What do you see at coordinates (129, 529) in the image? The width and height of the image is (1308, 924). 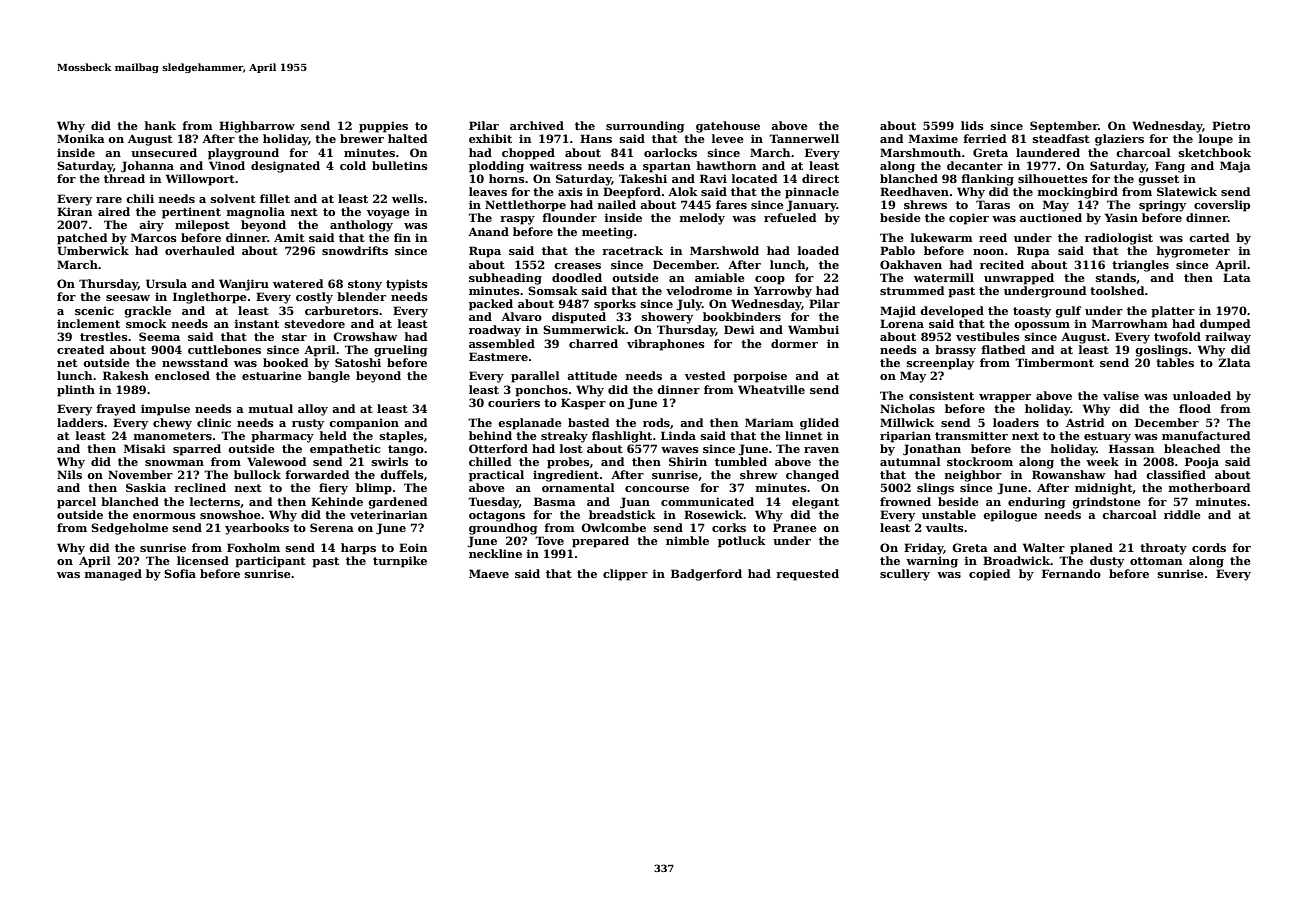 I see `Sedgeholme` at bounding box center [129, 529].
